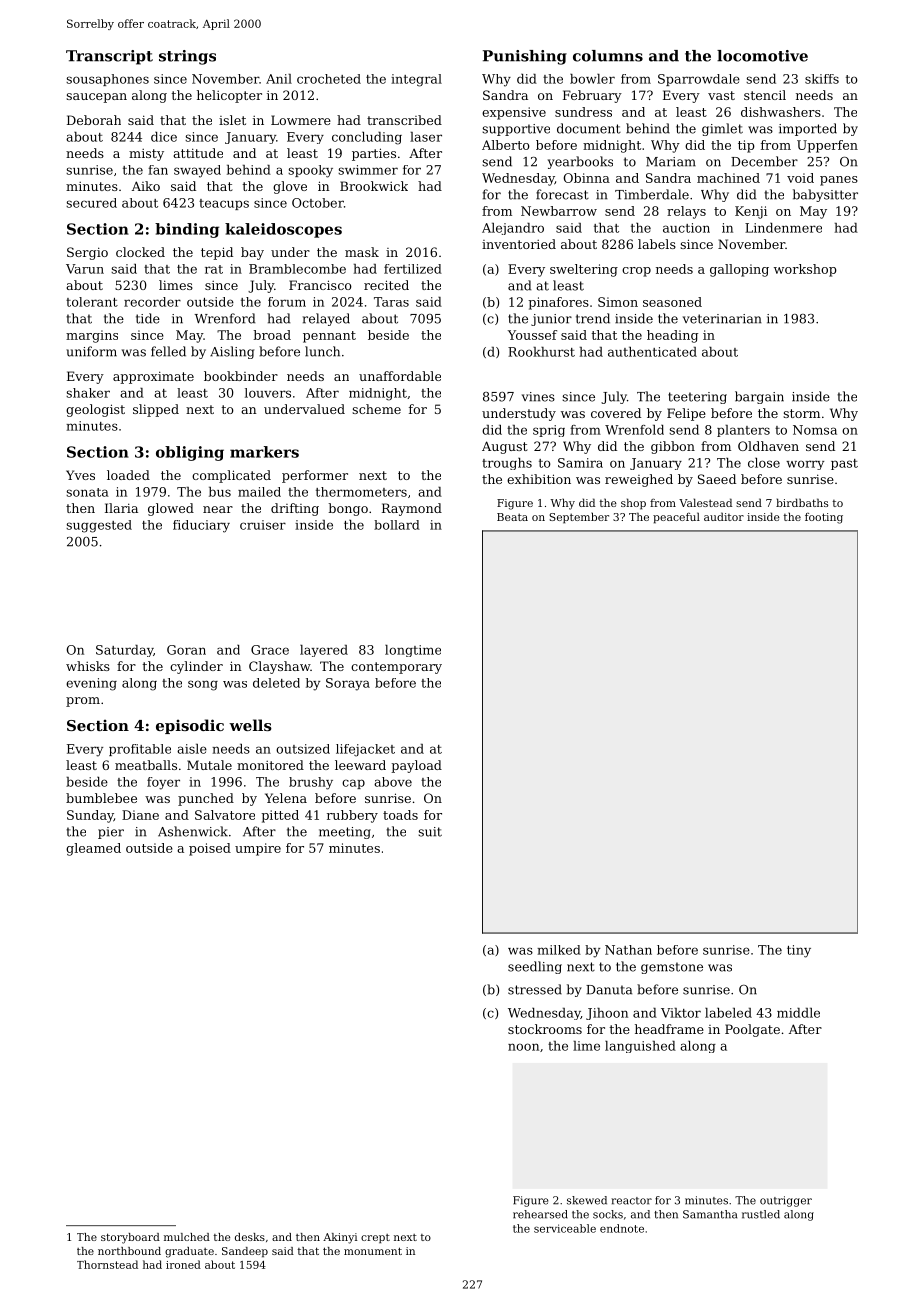 This screenshot has height=1308, width=924. I want to click on rat, so click(214, 269).
